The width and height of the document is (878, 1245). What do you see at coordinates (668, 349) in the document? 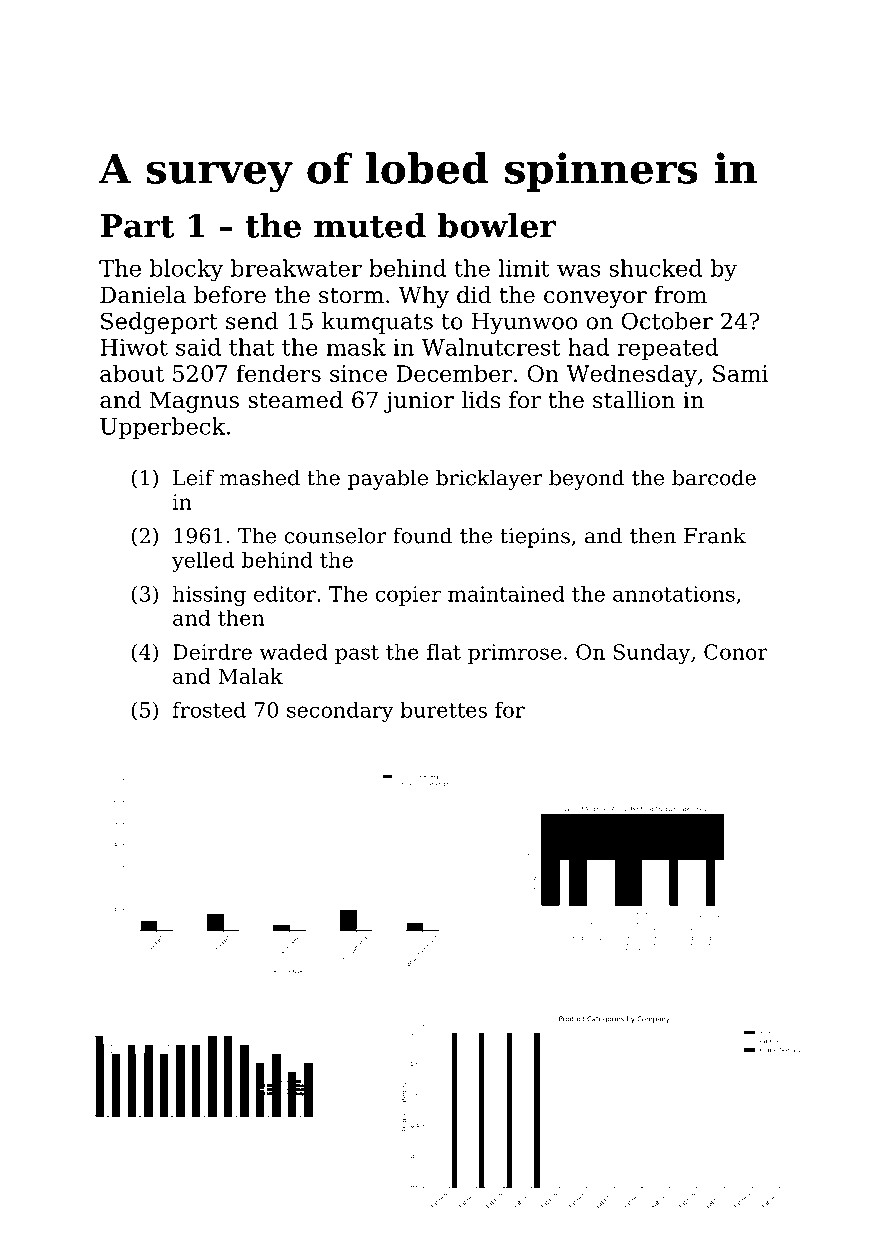
I see `repeated` at bounding box center [668, 349].
